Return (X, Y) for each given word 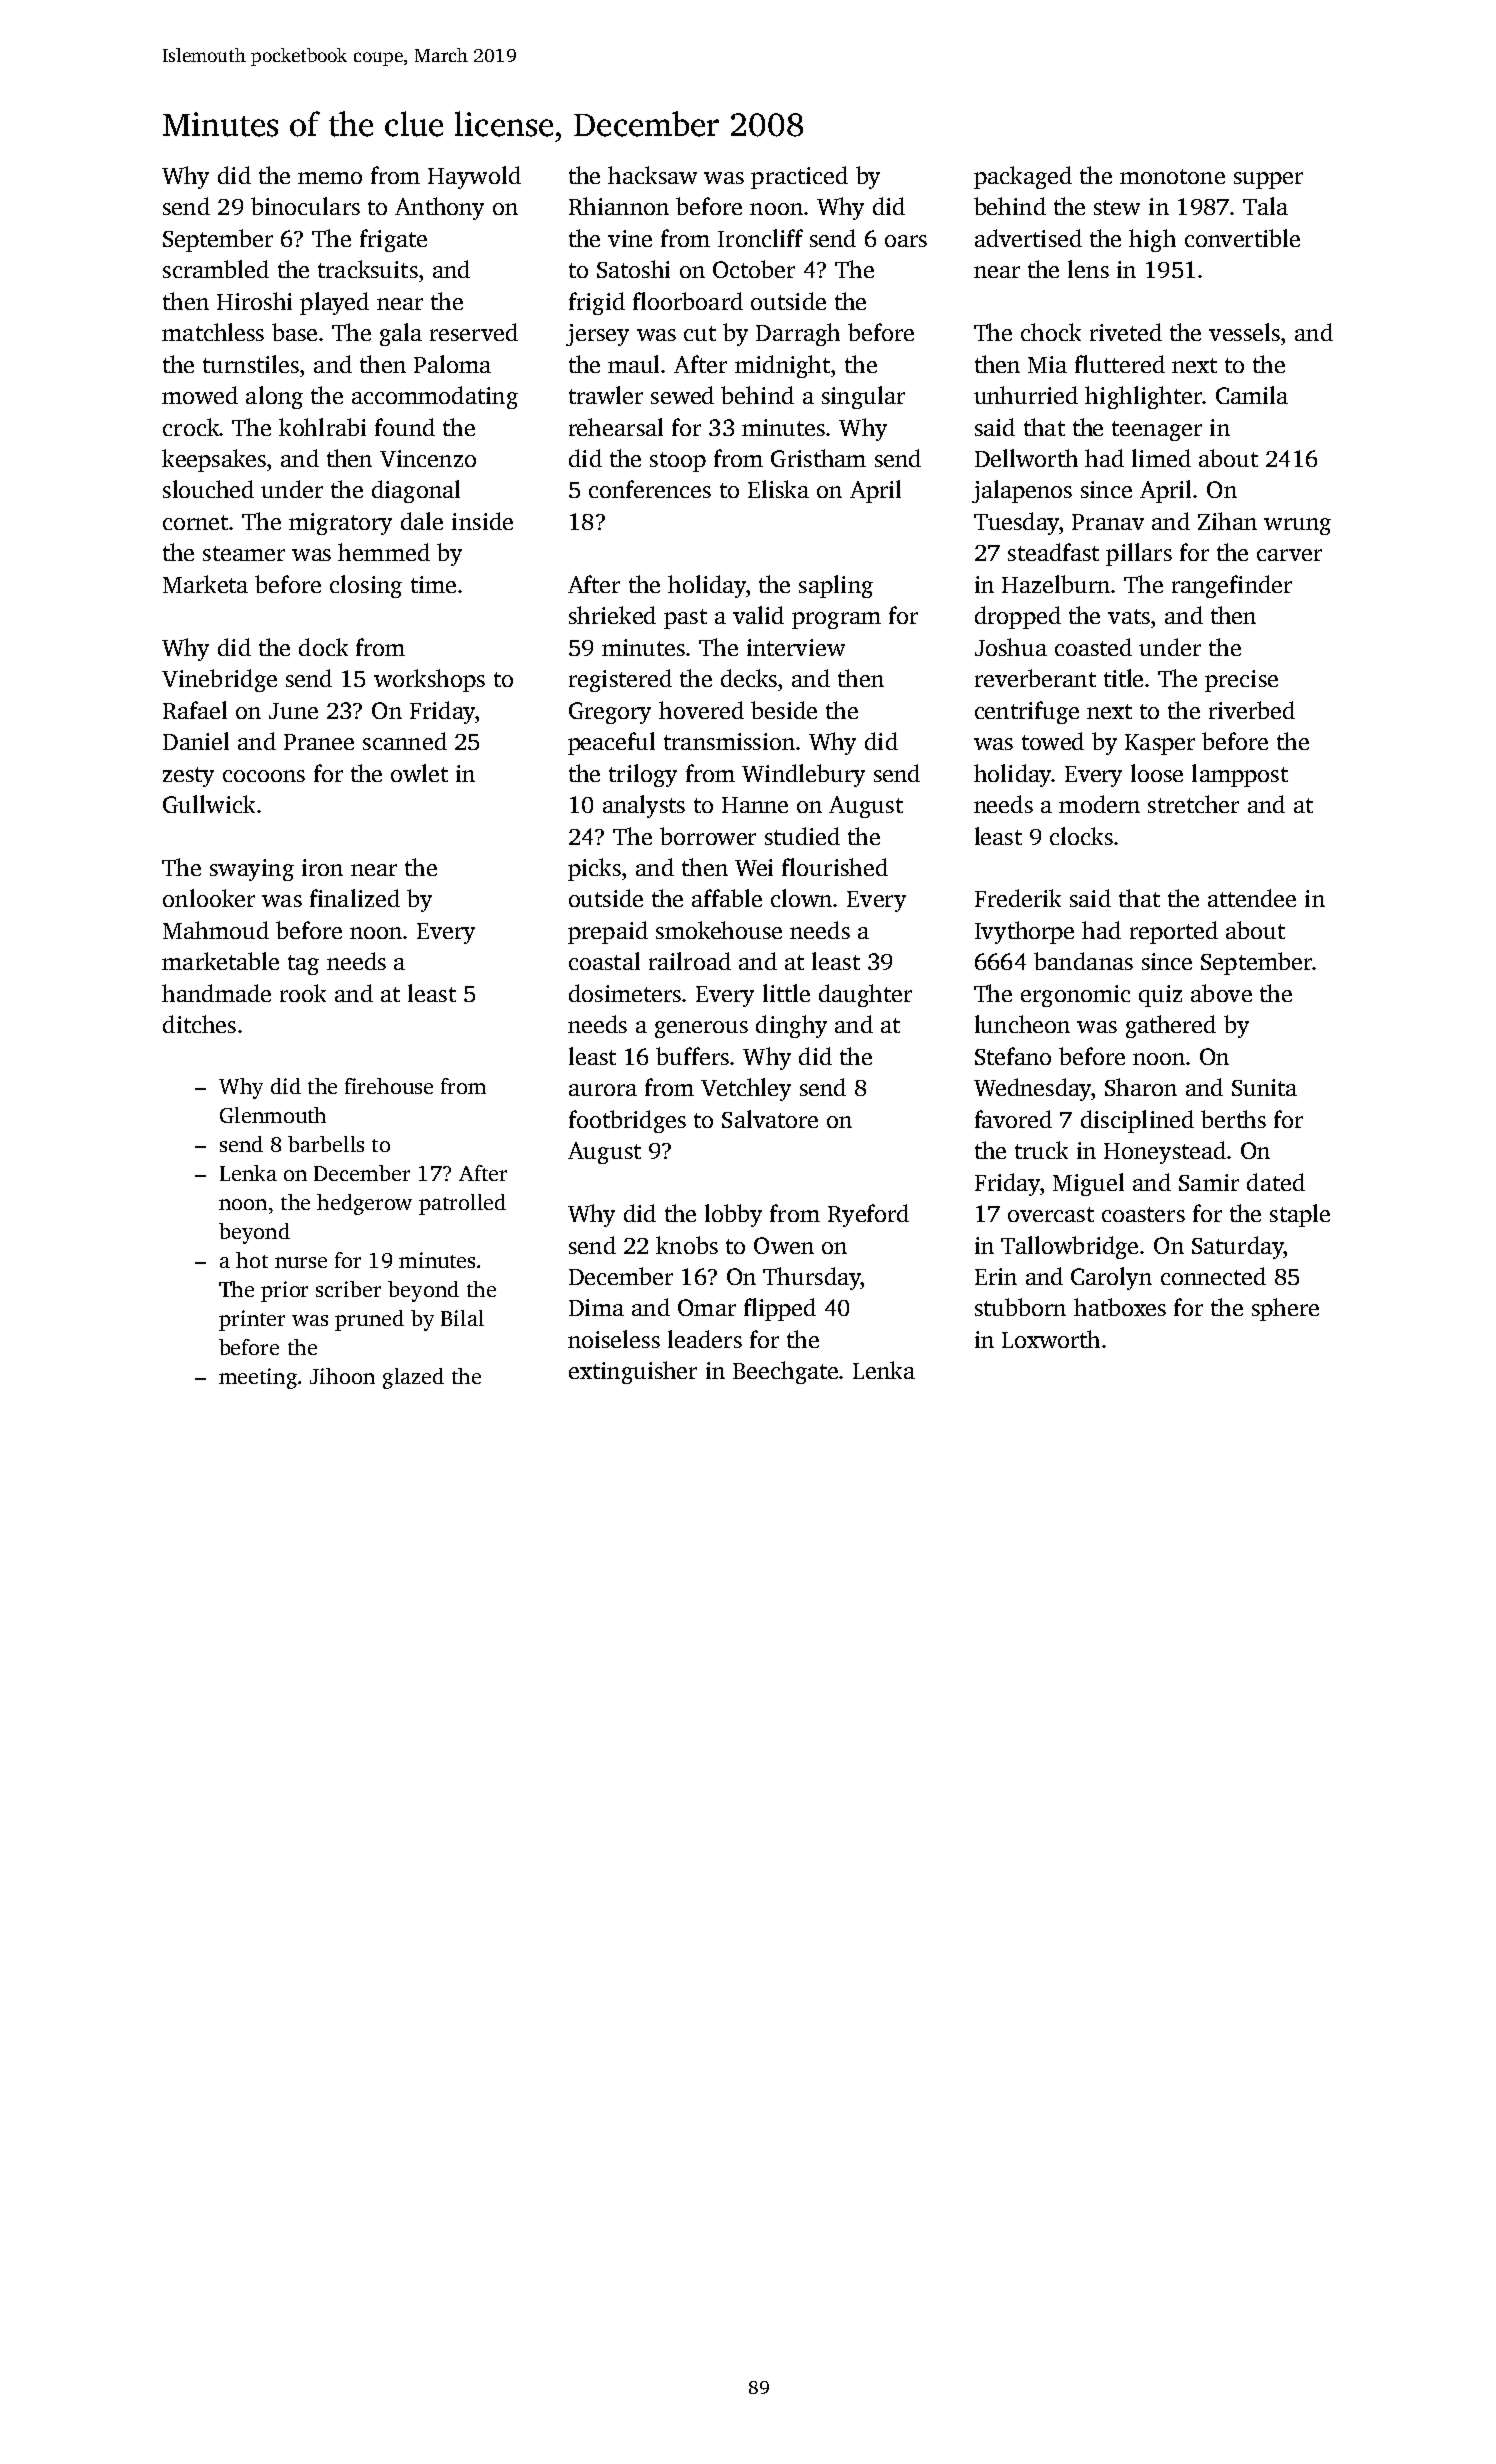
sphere (1285, 1309)
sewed (682, 395)
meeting (258, 1378)
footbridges (627, 1121)
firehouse (389, 1086)
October (754, 269)
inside (482, 521)
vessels (1244, 332)
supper (1268, 180)
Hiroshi (254, 301)
